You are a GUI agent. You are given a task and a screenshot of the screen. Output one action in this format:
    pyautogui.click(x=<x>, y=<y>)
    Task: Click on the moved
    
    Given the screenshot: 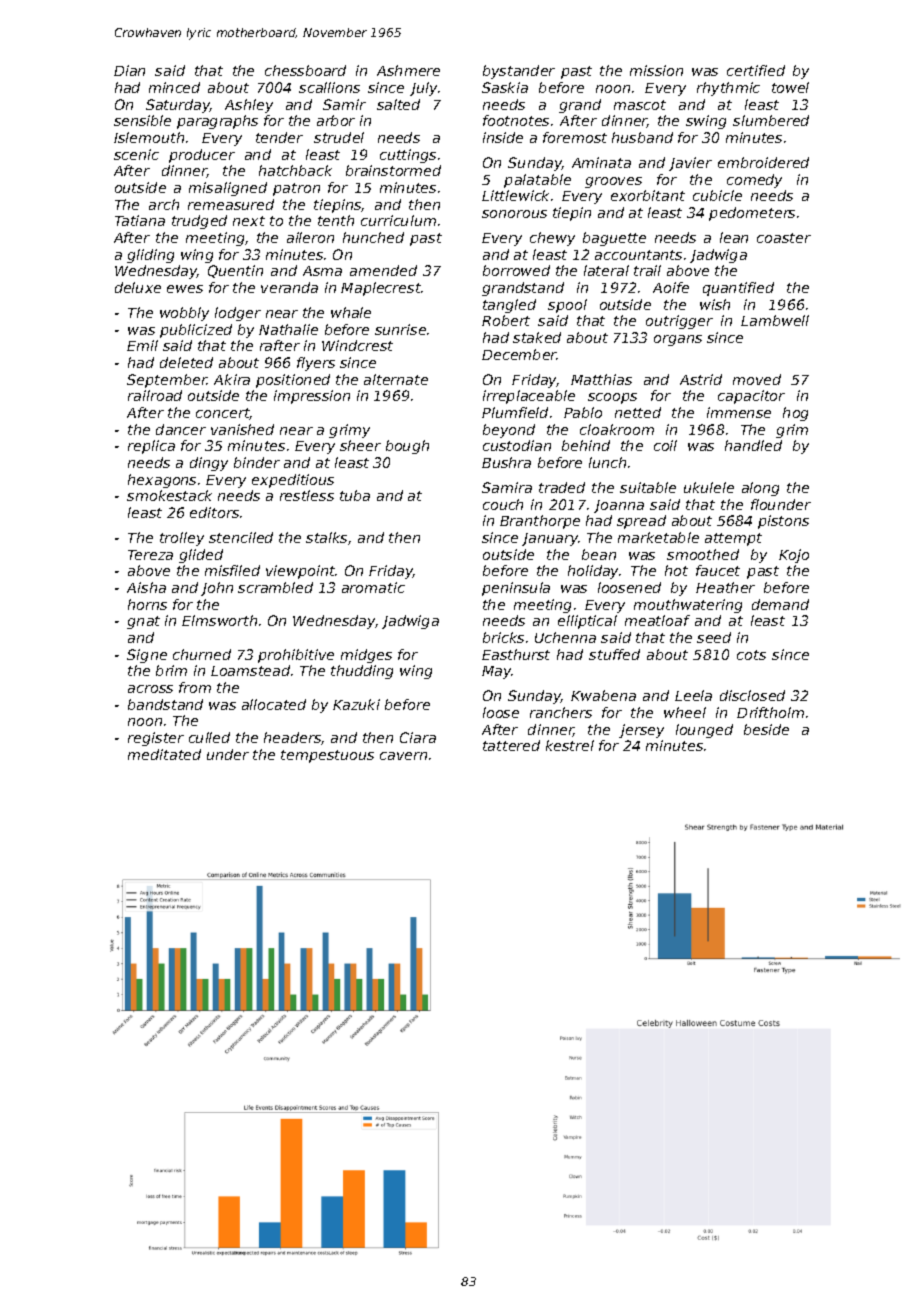 What is the action you would take?
    pyautogui.click(x=757, y=379)
